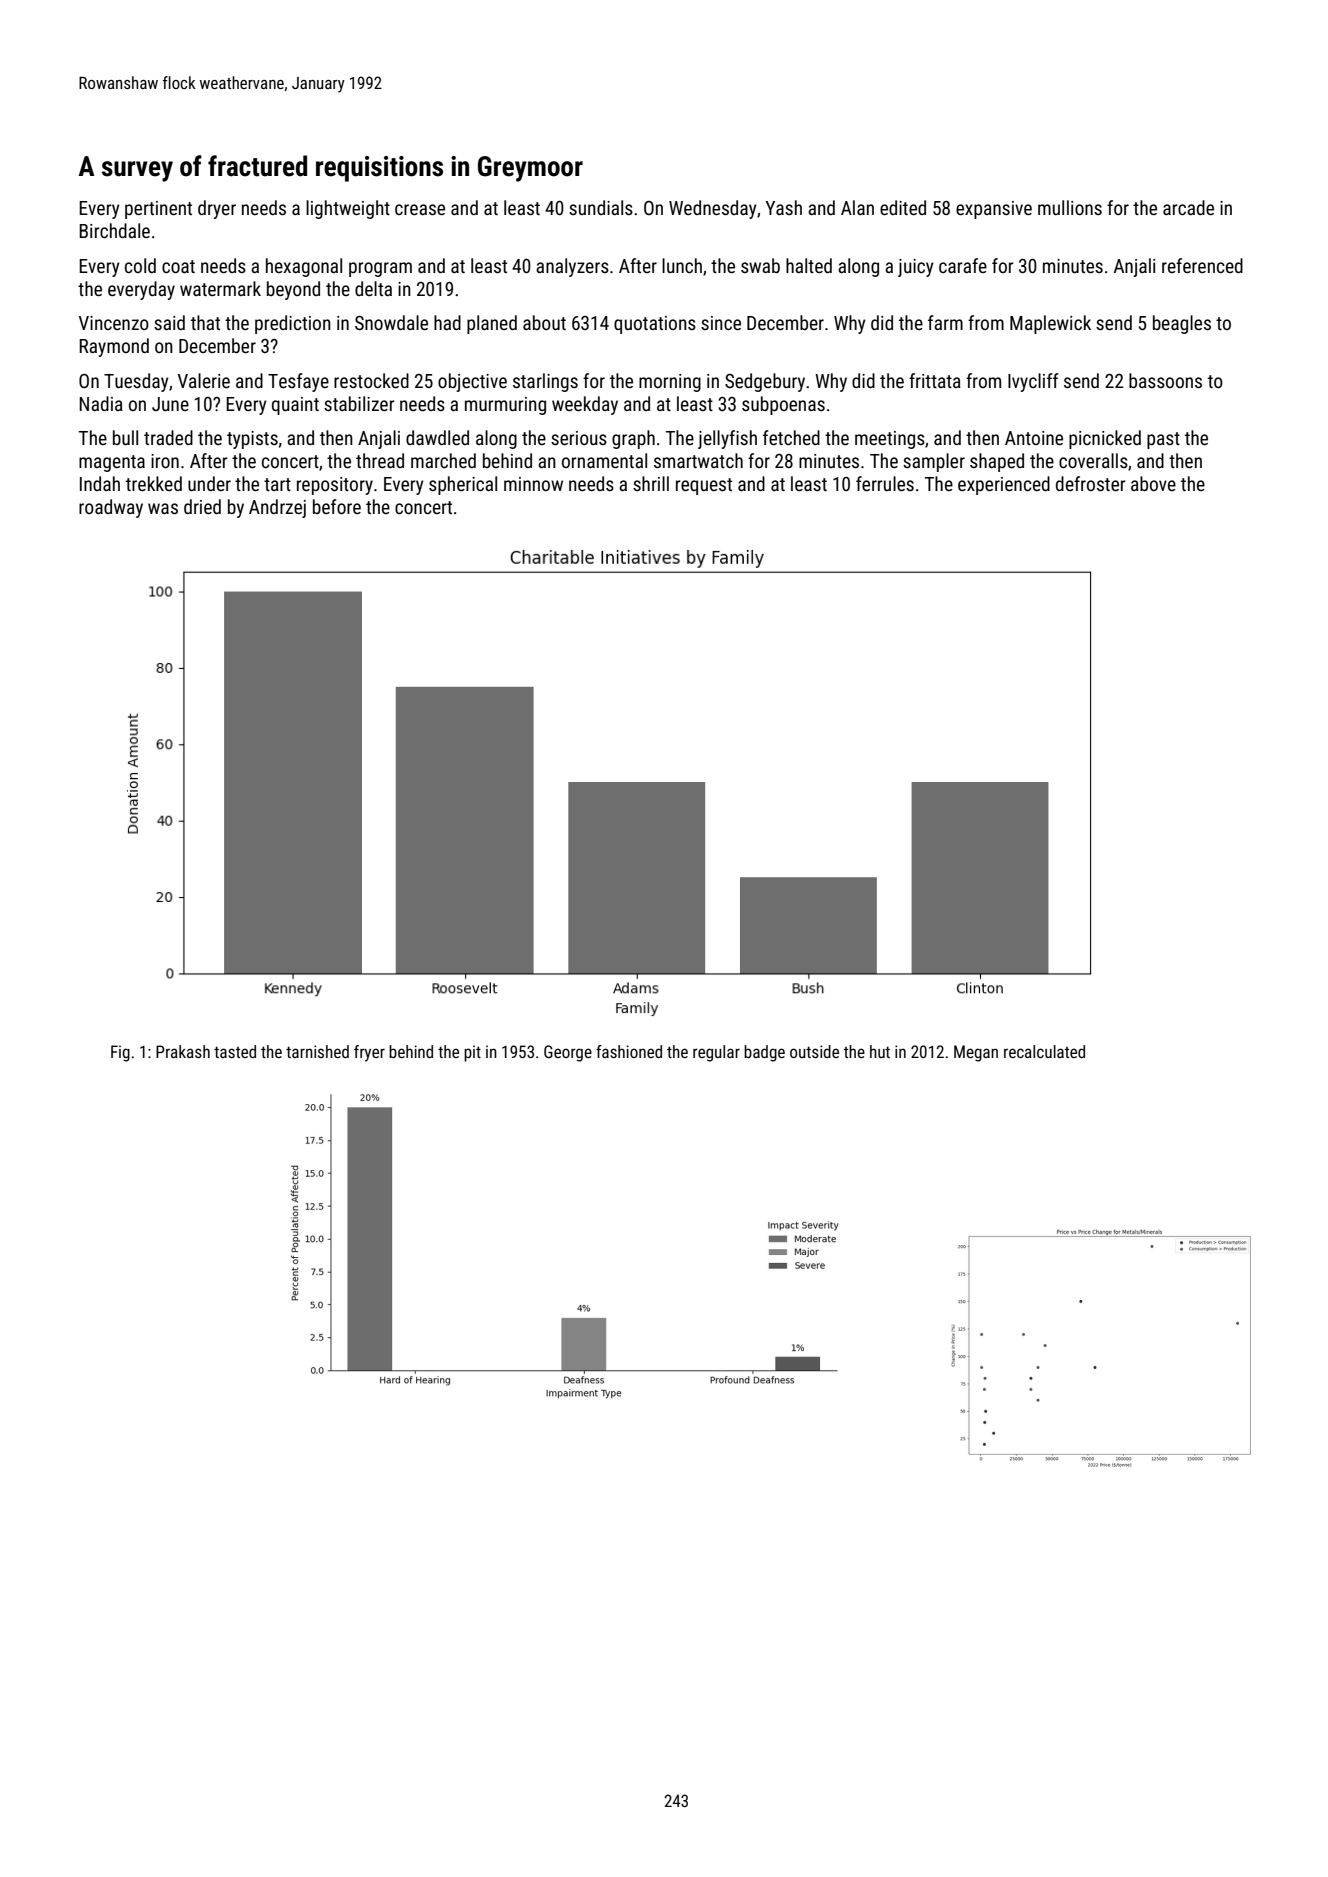  What do you see at coordinates (704, 486) in the image?
I see `request` at bounding box center [704, 486].
